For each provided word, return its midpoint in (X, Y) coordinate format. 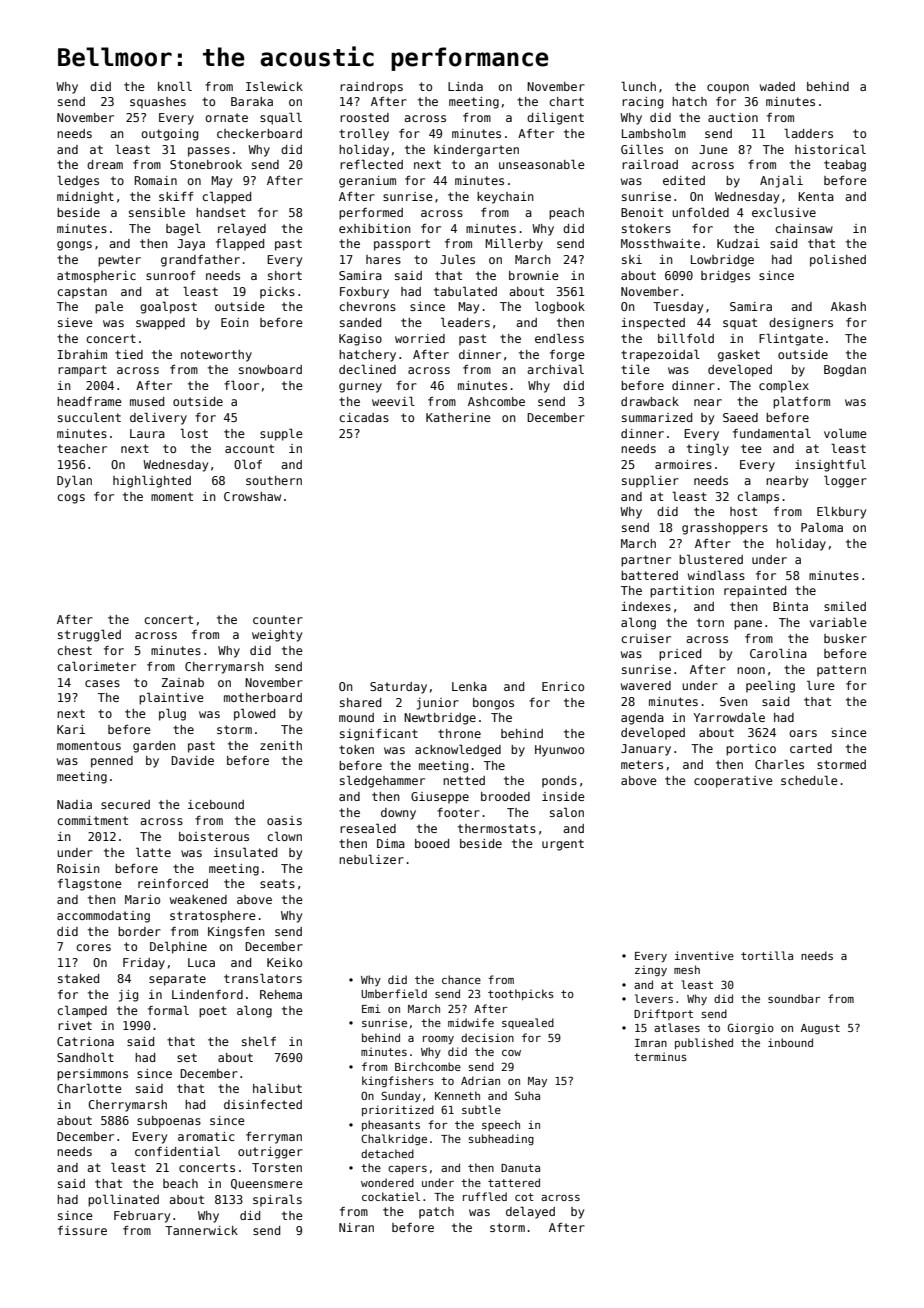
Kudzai (738, 243)
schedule (809, 780)
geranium (367, 182)
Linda (465, 86)
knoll (175, 86)
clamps (758, 497)
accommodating (103, 917)
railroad (650, 164)
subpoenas (169, 1122)
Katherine (458, 417)
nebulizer (371, 859)
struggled (89, 635)
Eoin (235, 322)
